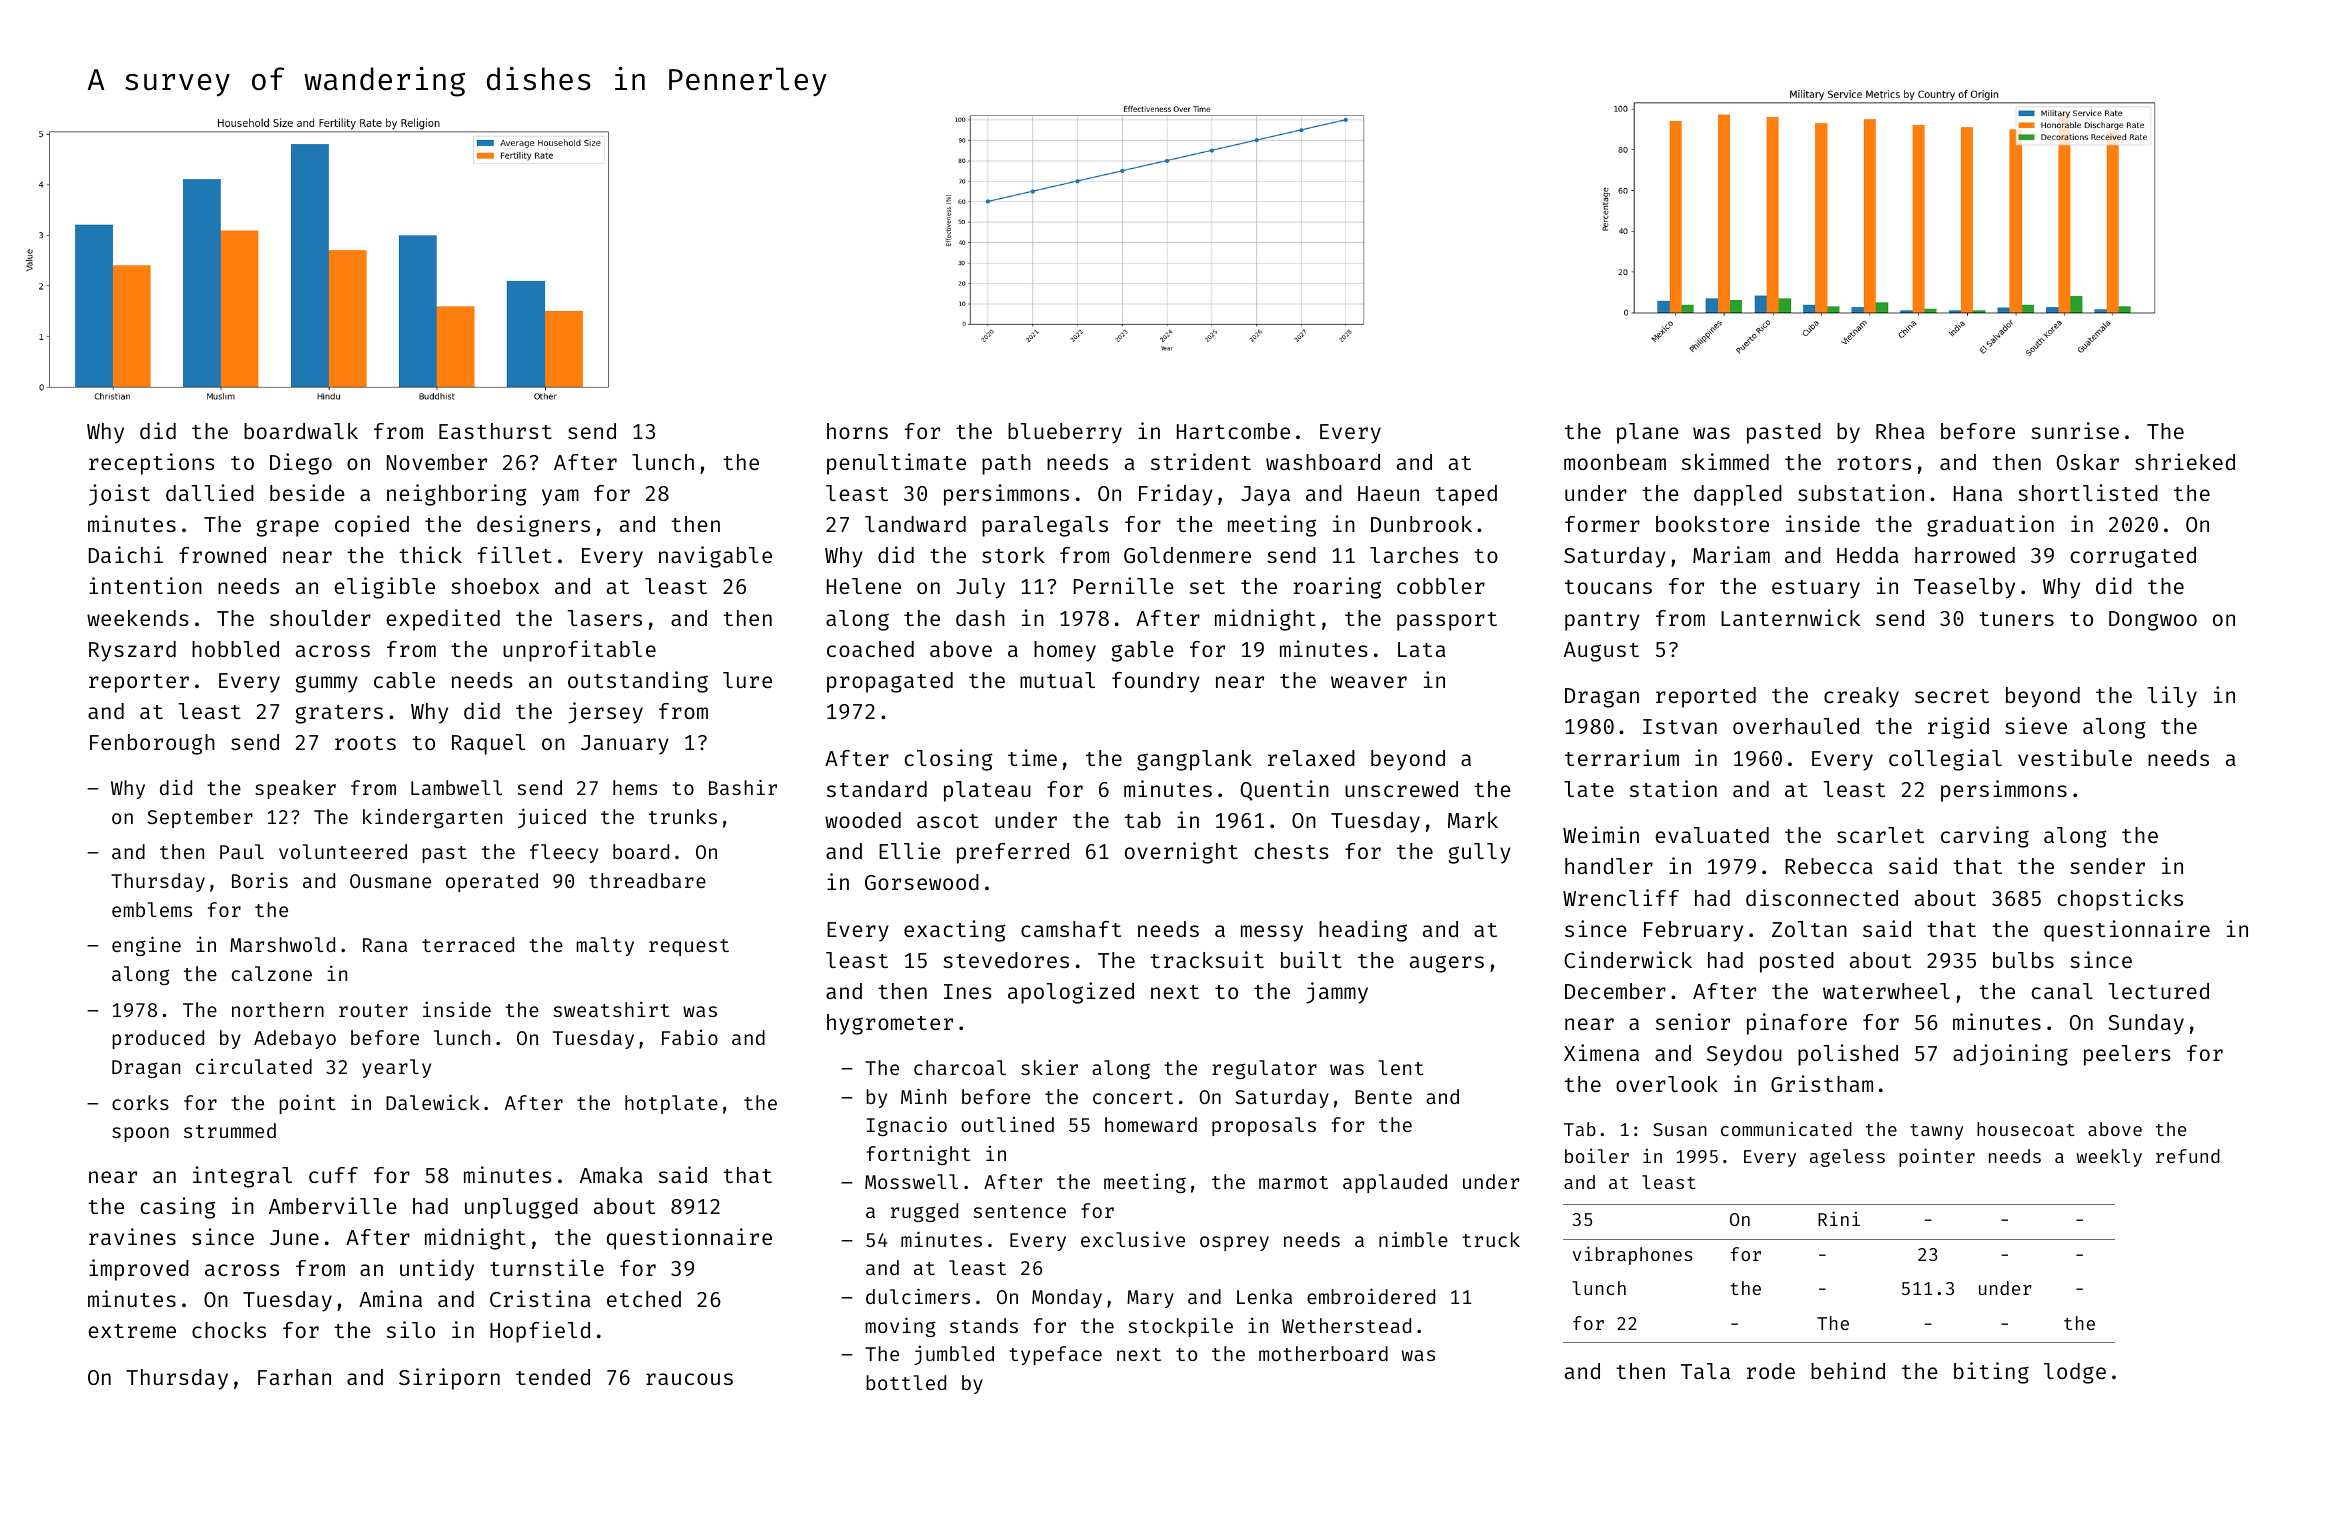 Image resolution: width=2350 pixels, height=1521 pixels. Describe the element at coordinates (960, 1067) in the screenshot. I see `charcoal` at that location.
